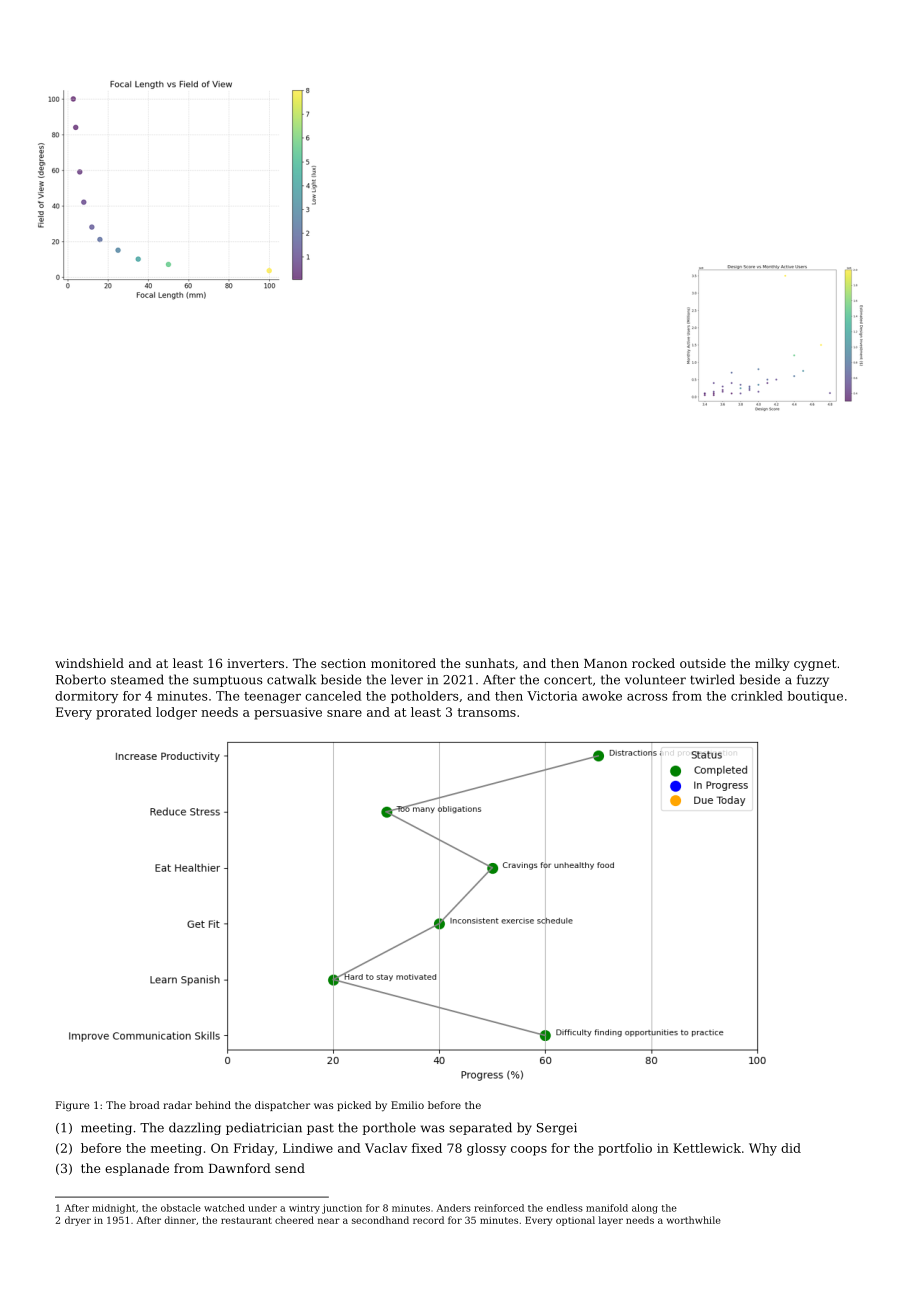  I want to click on prorated, so click(124, 713).
